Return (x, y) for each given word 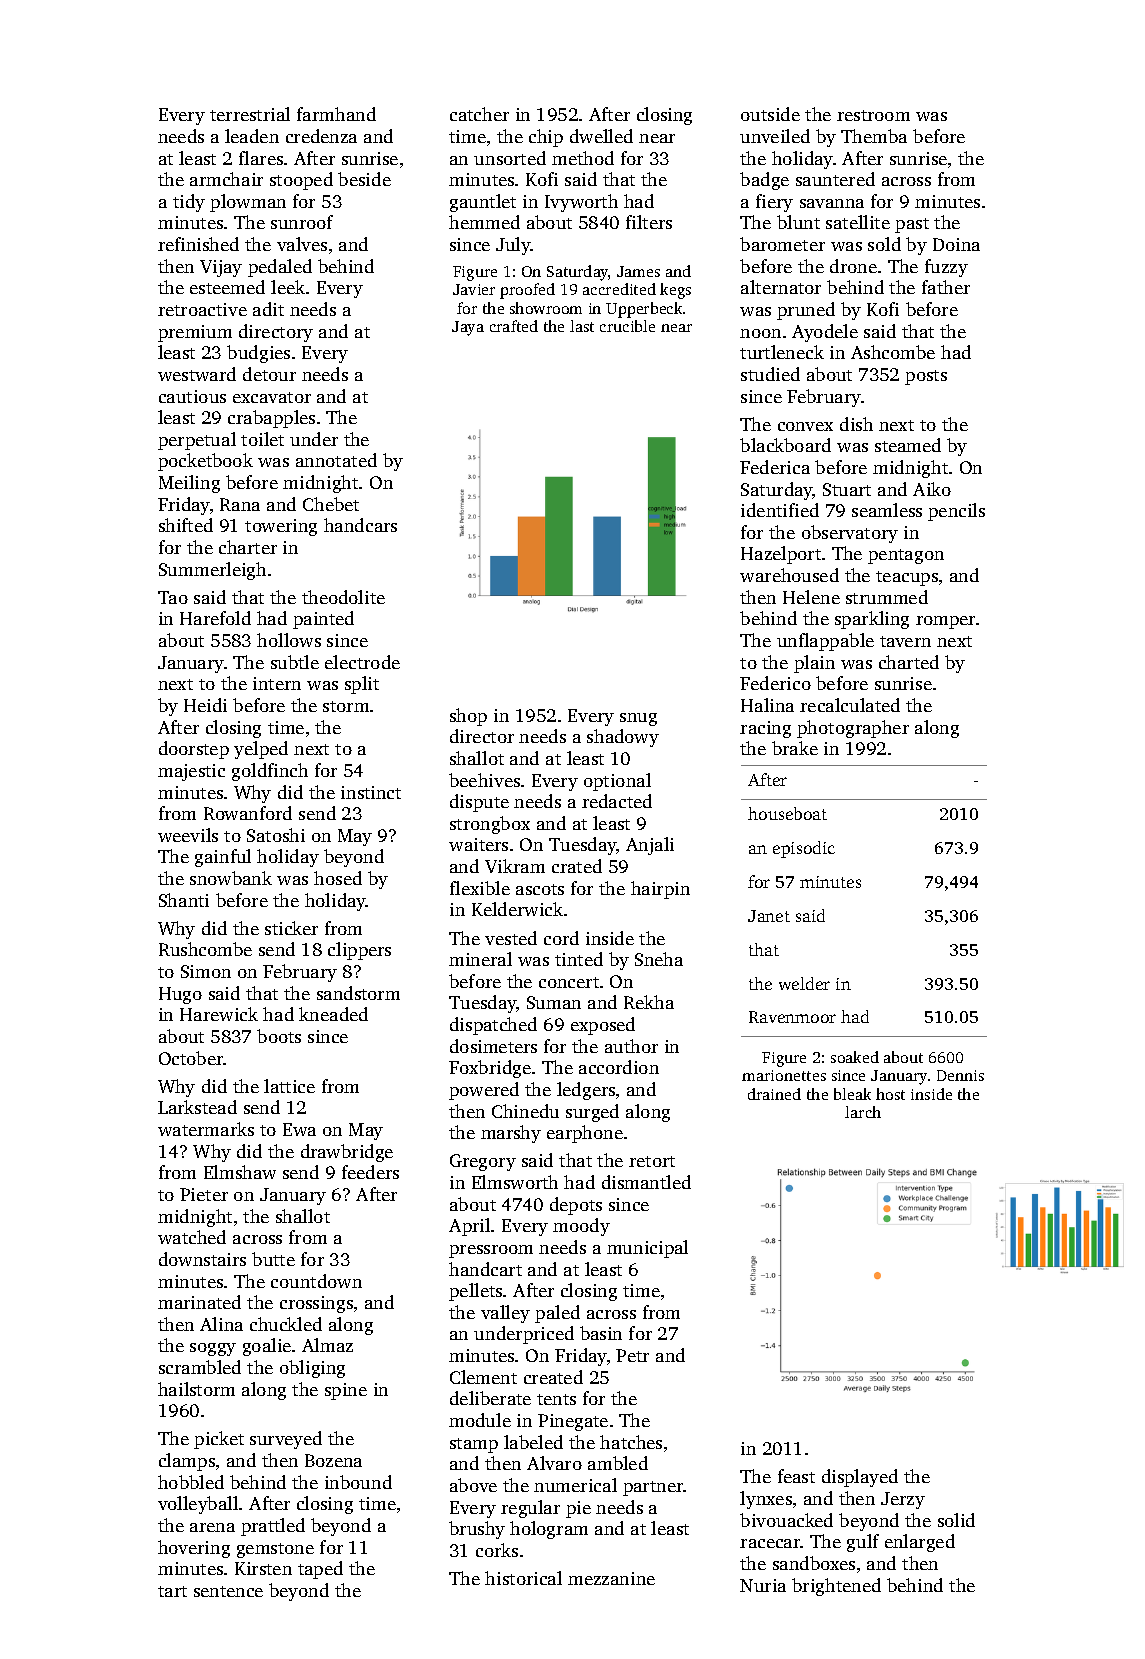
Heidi (205, 705)
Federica (775, 467)
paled (557, 1314)
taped (320, 1570)
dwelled (601, 136)
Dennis (960, 1075)
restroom (873, 115)
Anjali (650, 846)
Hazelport (781, 555)
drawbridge (347, 1153)
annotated (336, 460)
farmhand (336, 114)
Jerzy (903, 1500)
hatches (631, 1442)
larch (863, 1112)
